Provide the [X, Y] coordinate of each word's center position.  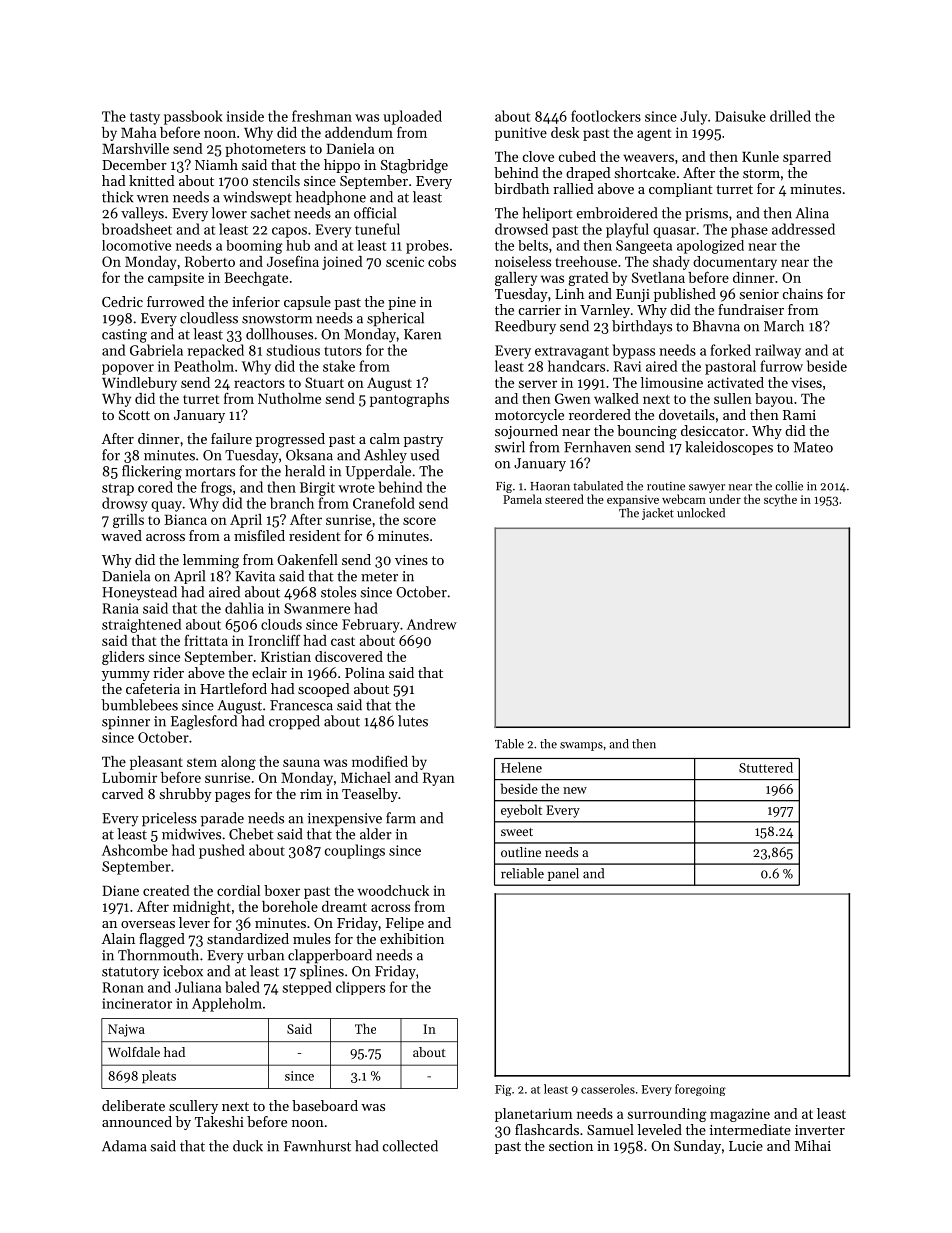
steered [564, 499]
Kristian [286, 656]
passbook [193, 117]
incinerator [137, 1003]
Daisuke [740, 116]
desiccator [713, 430]
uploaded [412, 117]
